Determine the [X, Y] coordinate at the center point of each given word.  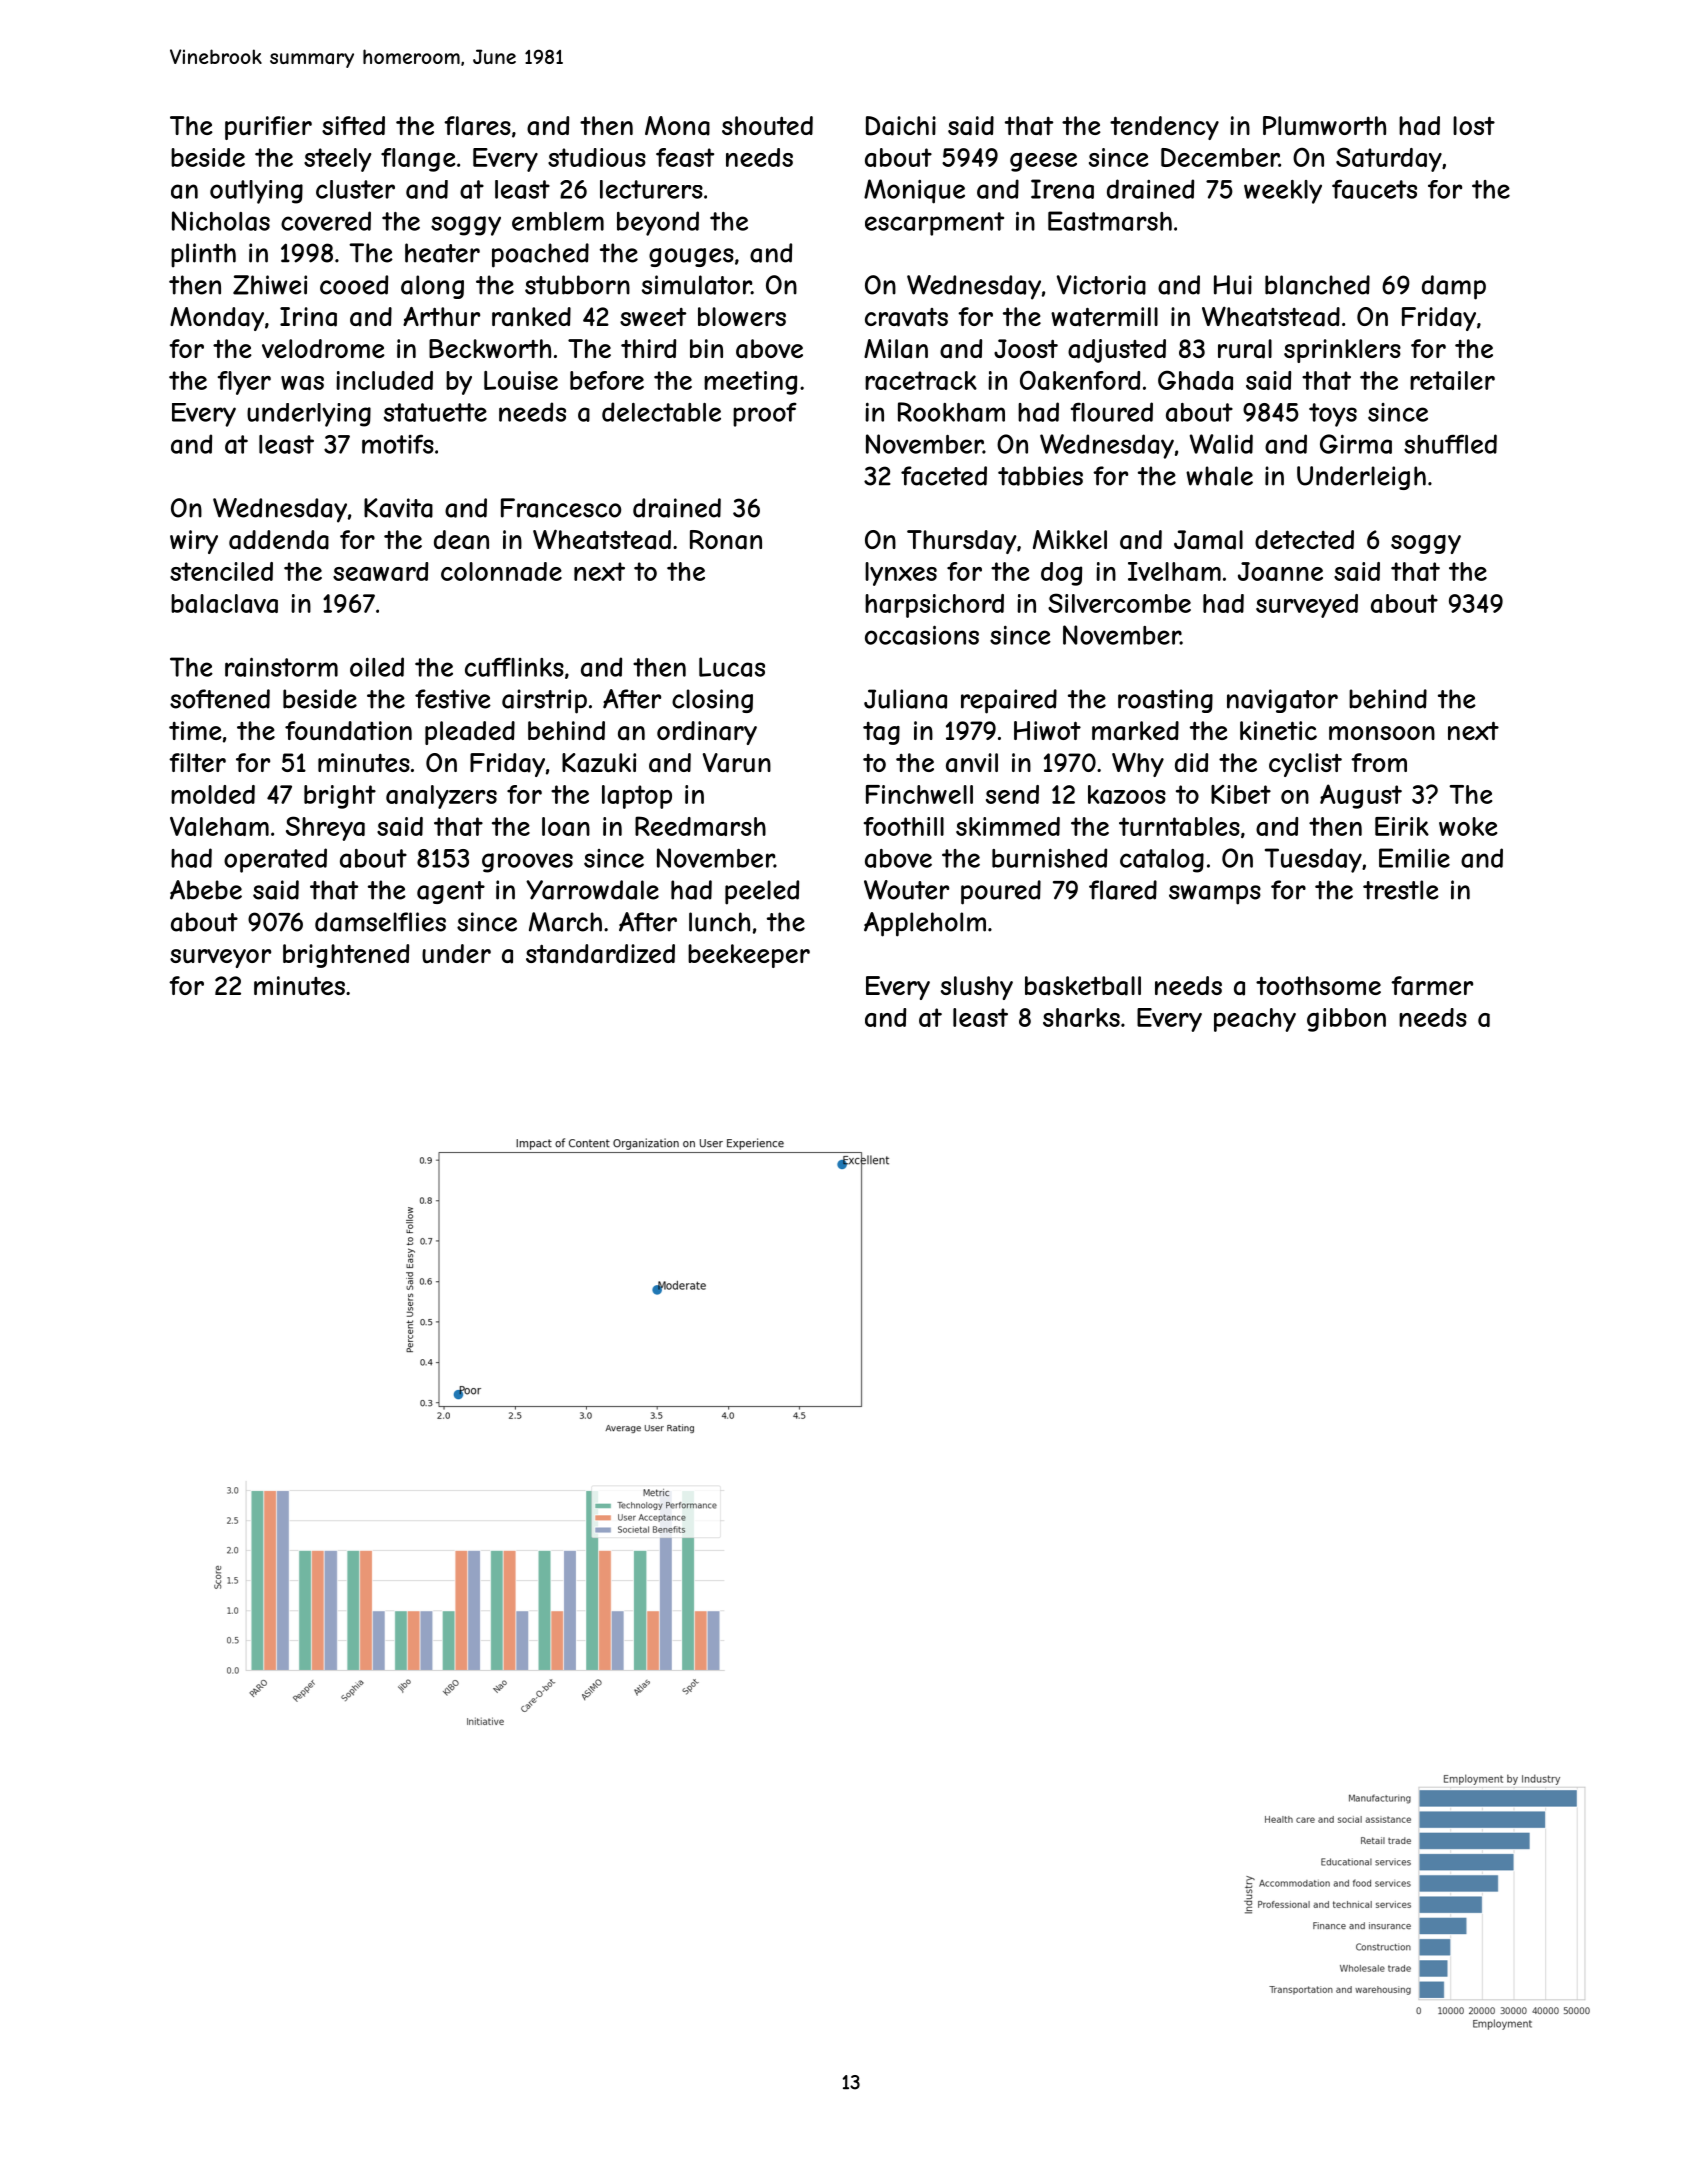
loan [566, 826]
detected [1304, 539]
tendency [1164, 128]
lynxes [901, 574]
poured [1001, 892]
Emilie [1414, 858]
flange [418, 160]
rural [1245, 349]
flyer [244, 383]
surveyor [220, 958]
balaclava [224, 603]
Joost [1026, 348]
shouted [767, 125]
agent [451, 892]
